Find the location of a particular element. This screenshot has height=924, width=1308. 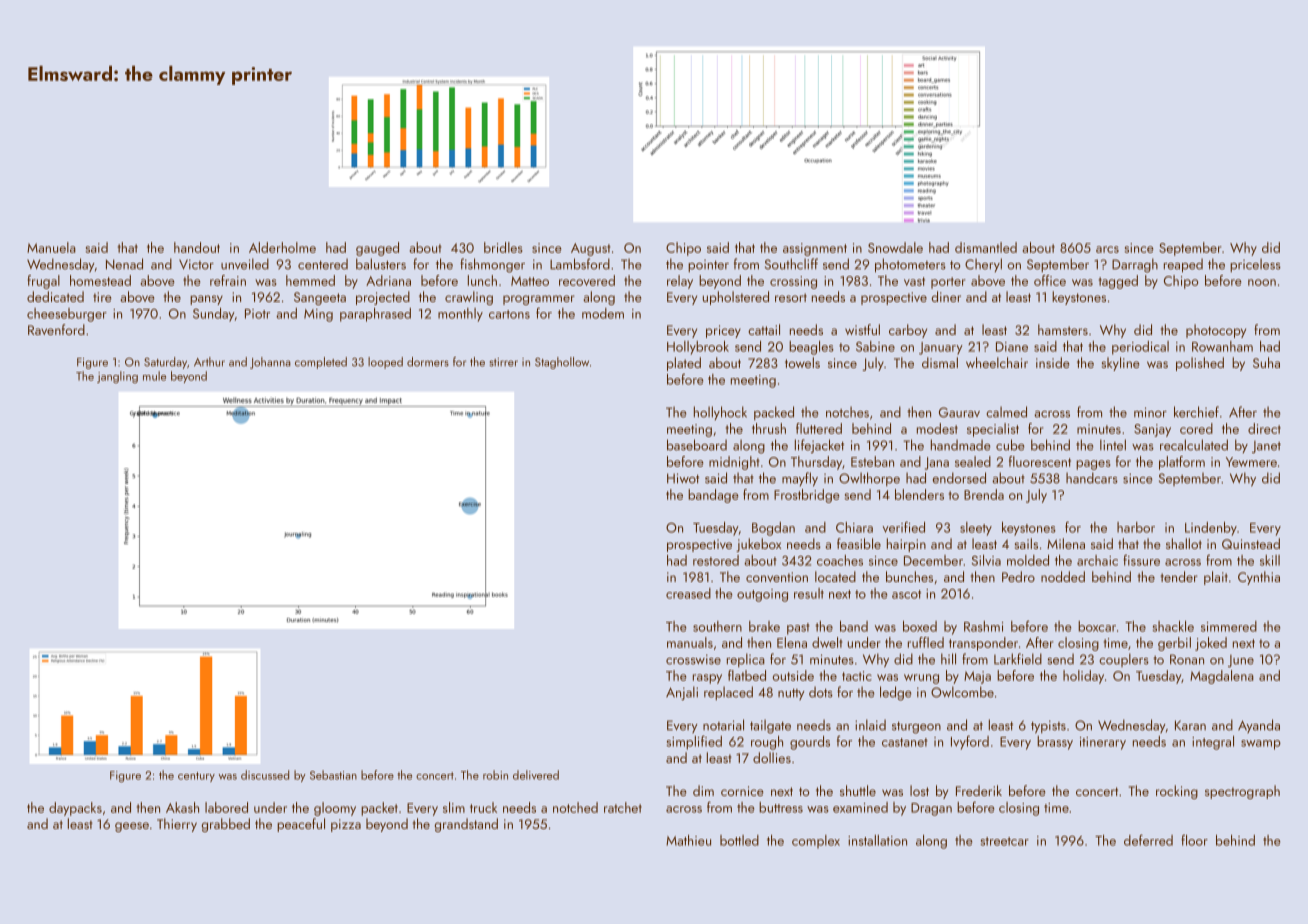

arcs is located at coordinates (1107, 249).
